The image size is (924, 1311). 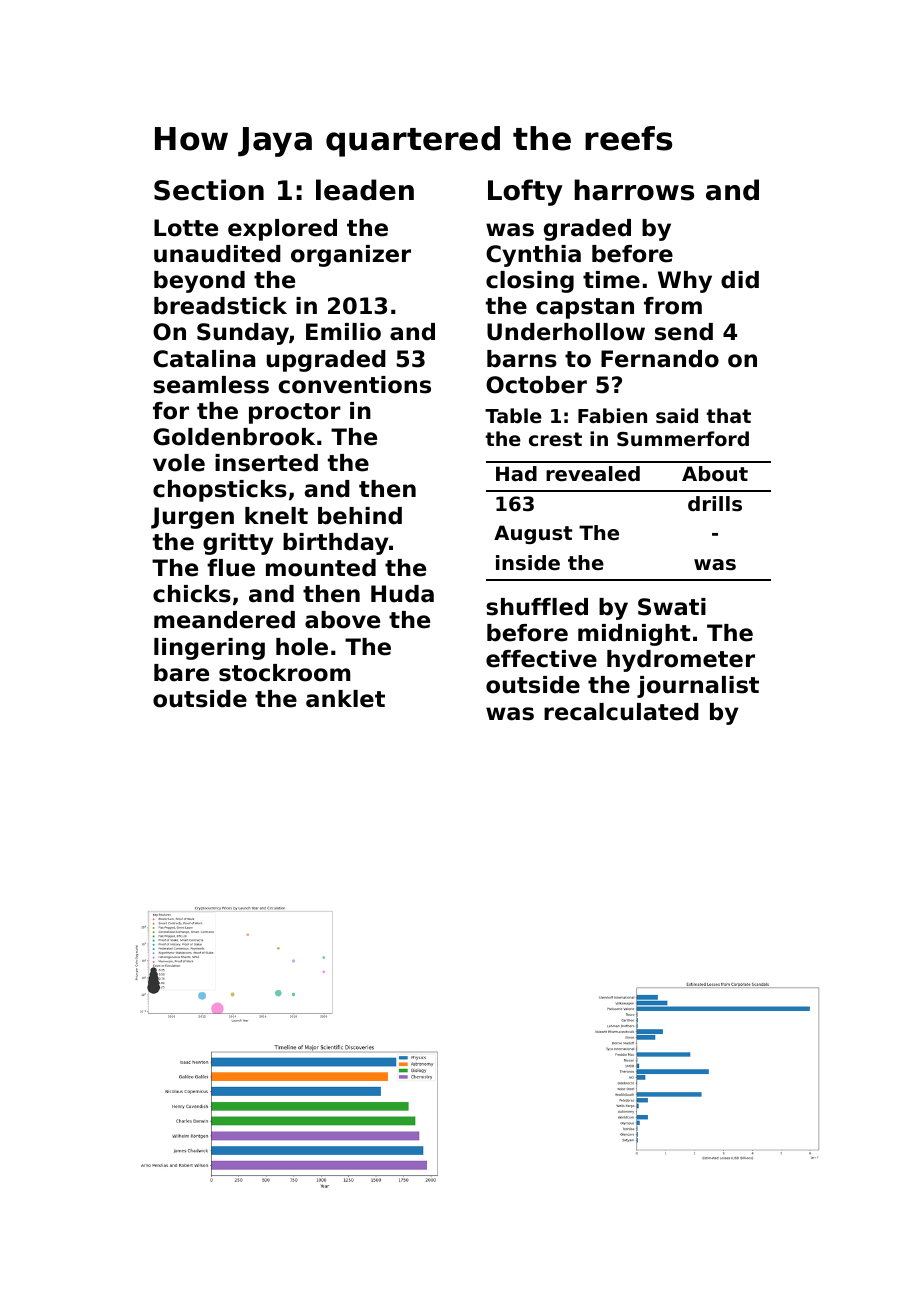 What do you see at coordinates (345, 699) in the document?
I see `anklet` at bounding box center [345, 699].
